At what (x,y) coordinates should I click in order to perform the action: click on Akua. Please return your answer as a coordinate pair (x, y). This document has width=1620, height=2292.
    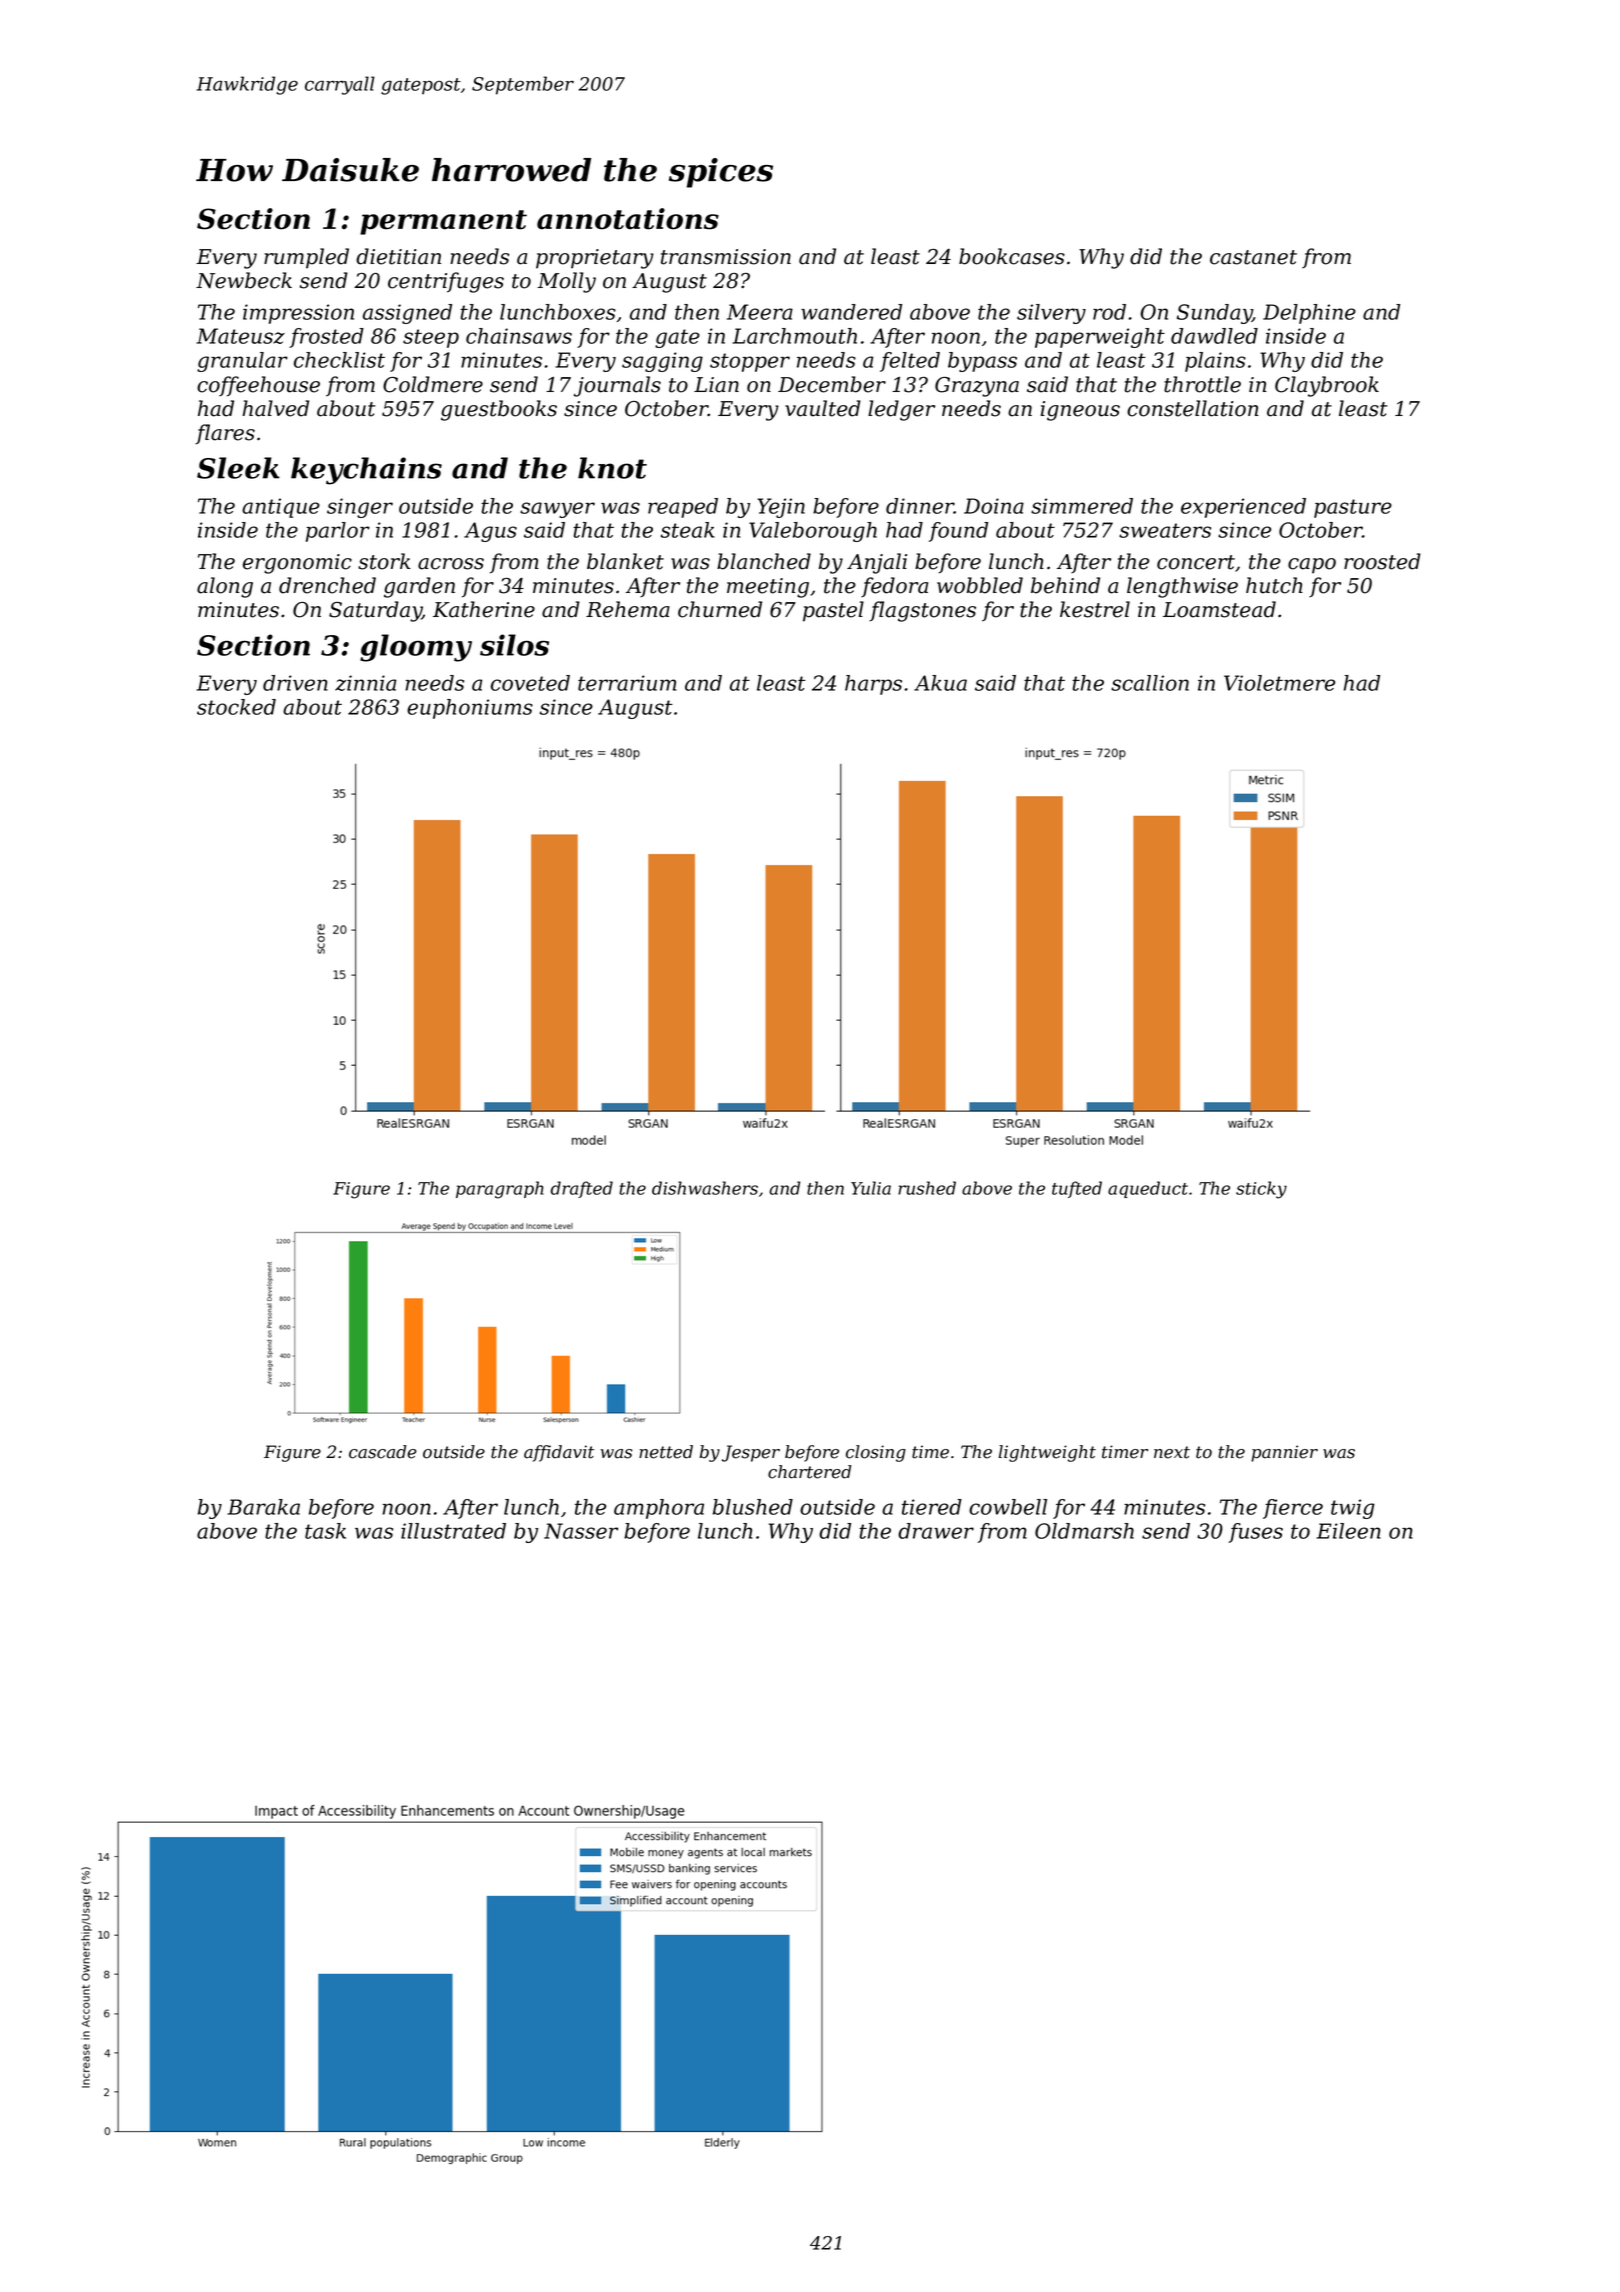
    Looking at the image, I should click on (940, 683).
